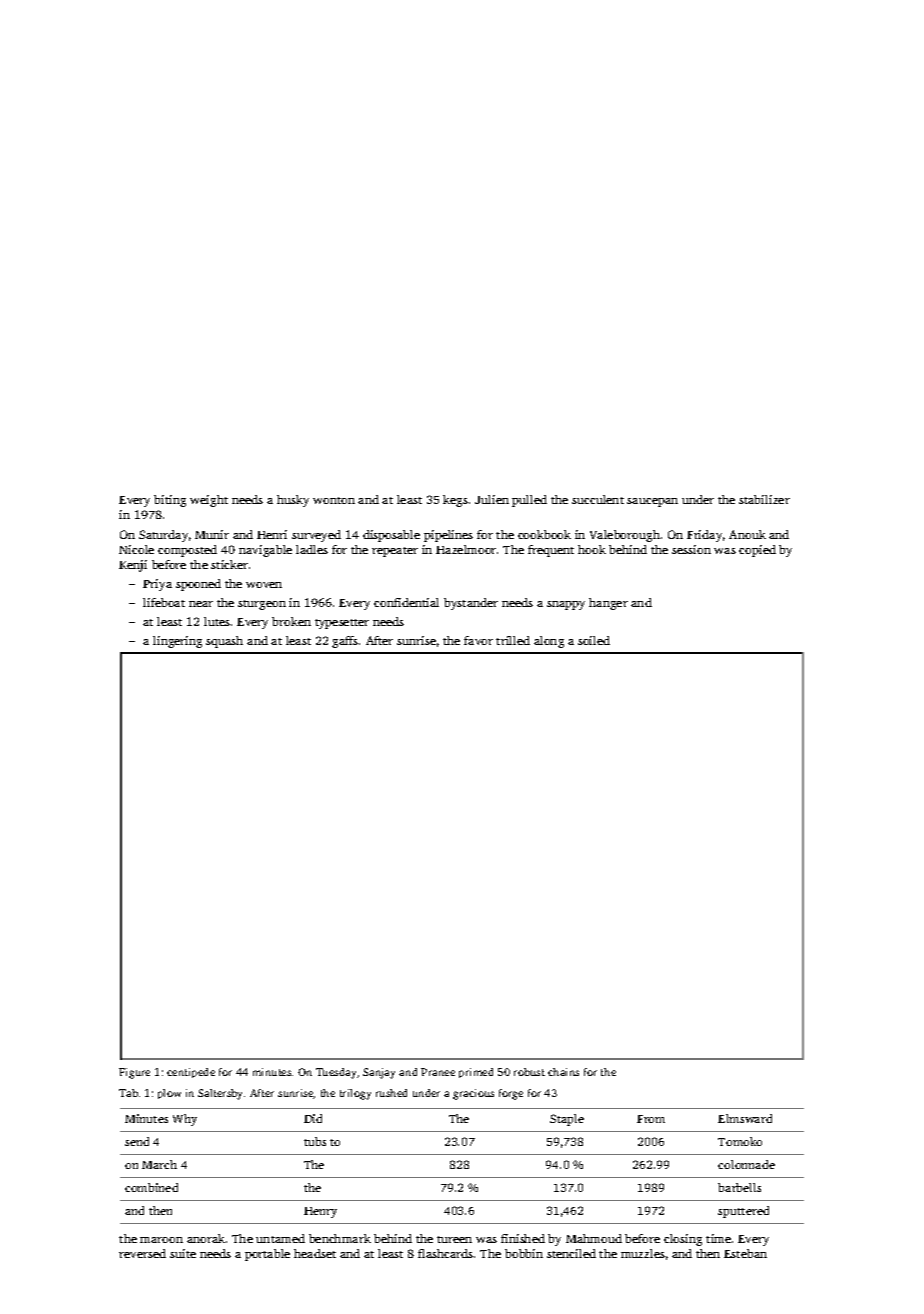 The image size is (924, 1314). I want to click on weight, so click(209, 501).
